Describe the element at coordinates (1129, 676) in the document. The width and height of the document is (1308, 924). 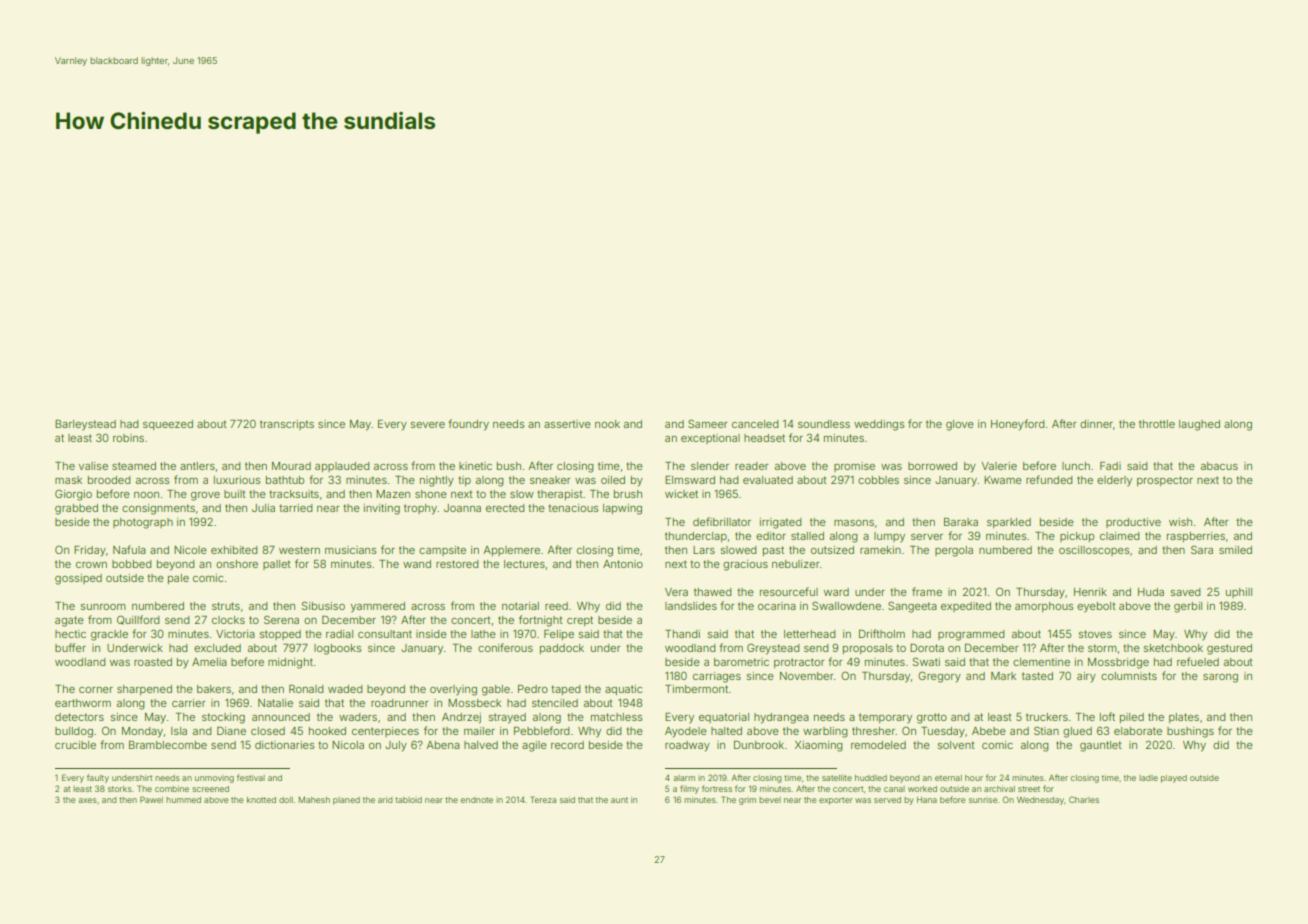
I see `columnists` at that location.
